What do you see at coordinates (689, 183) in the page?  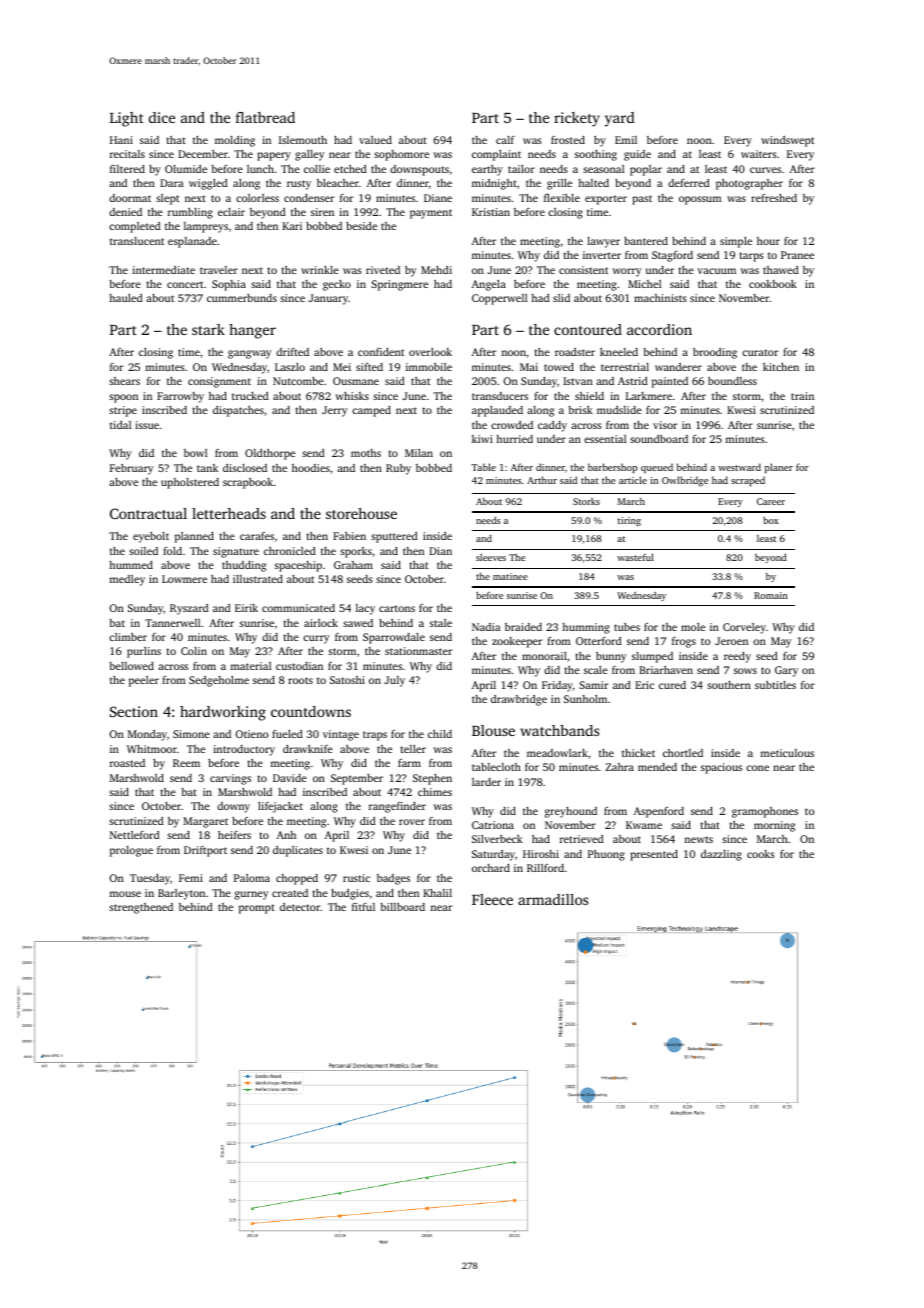 I see `deferred` at bounding box center [689, 183].
